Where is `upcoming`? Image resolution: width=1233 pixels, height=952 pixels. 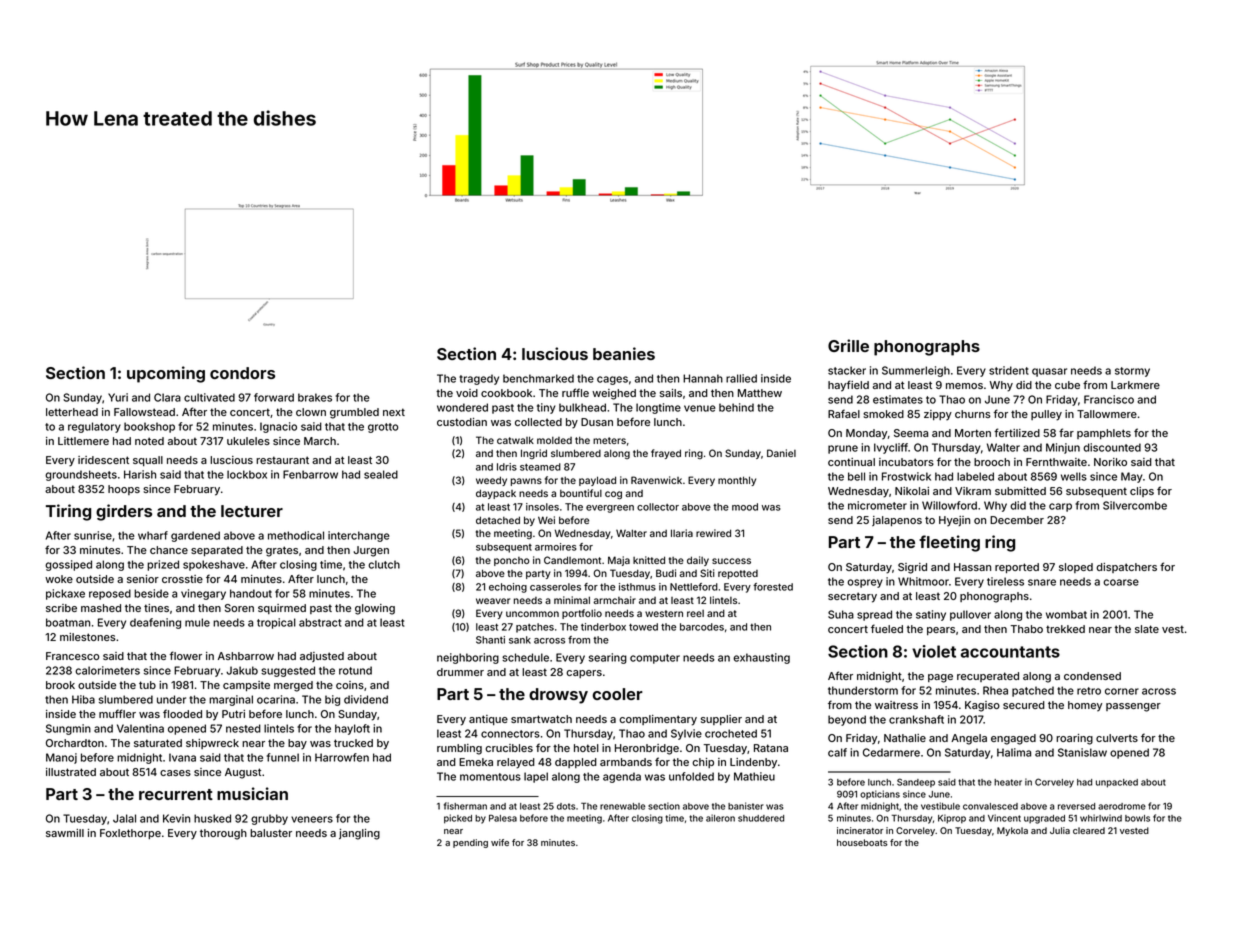 upcoming is located at coordinates (166, 374).
